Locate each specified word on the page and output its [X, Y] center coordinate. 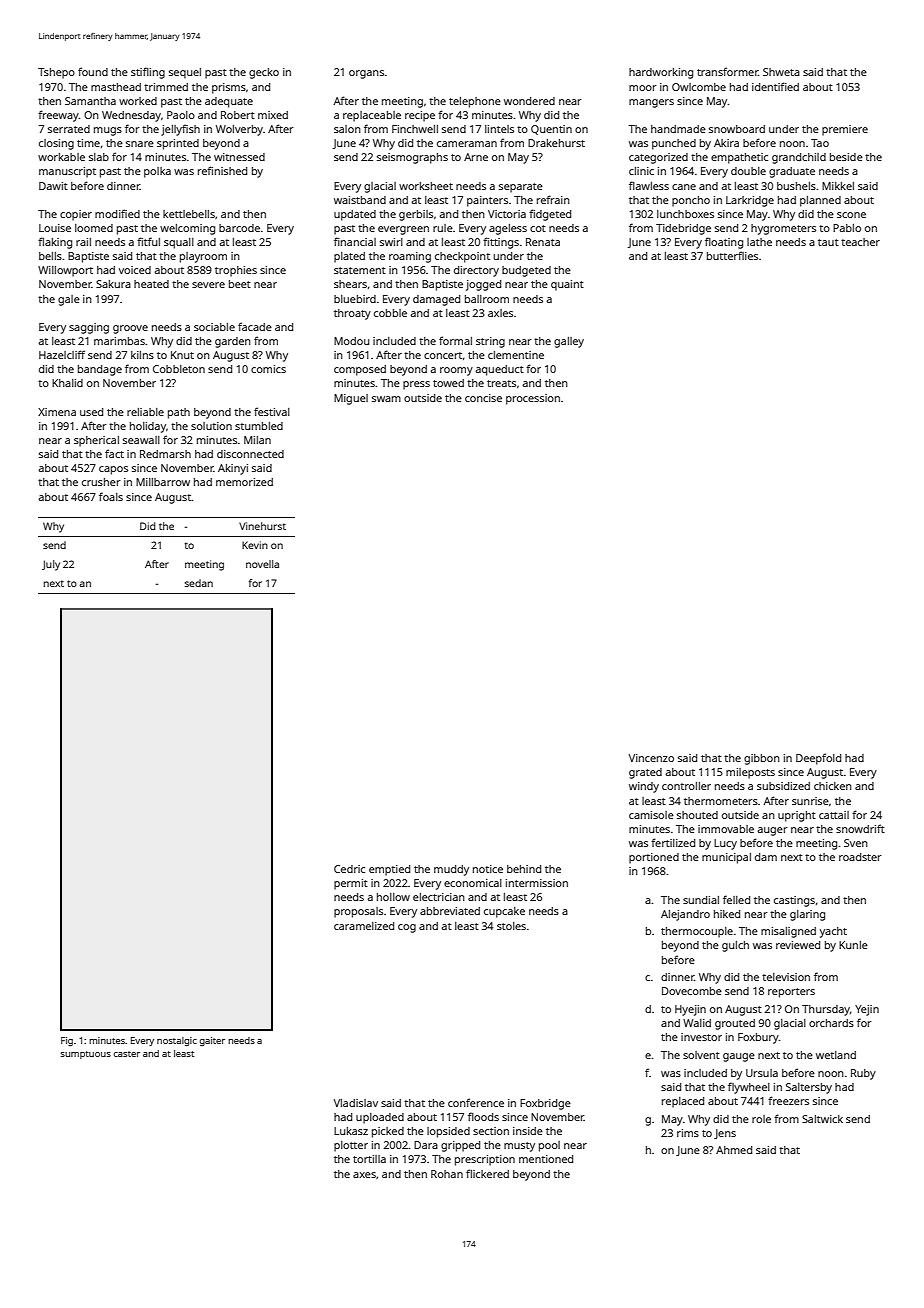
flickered [487, 1173]
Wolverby [239, 130]
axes [364, 1175]
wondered [529, 101]
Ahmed [734, 1150]
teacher [860, 242]
